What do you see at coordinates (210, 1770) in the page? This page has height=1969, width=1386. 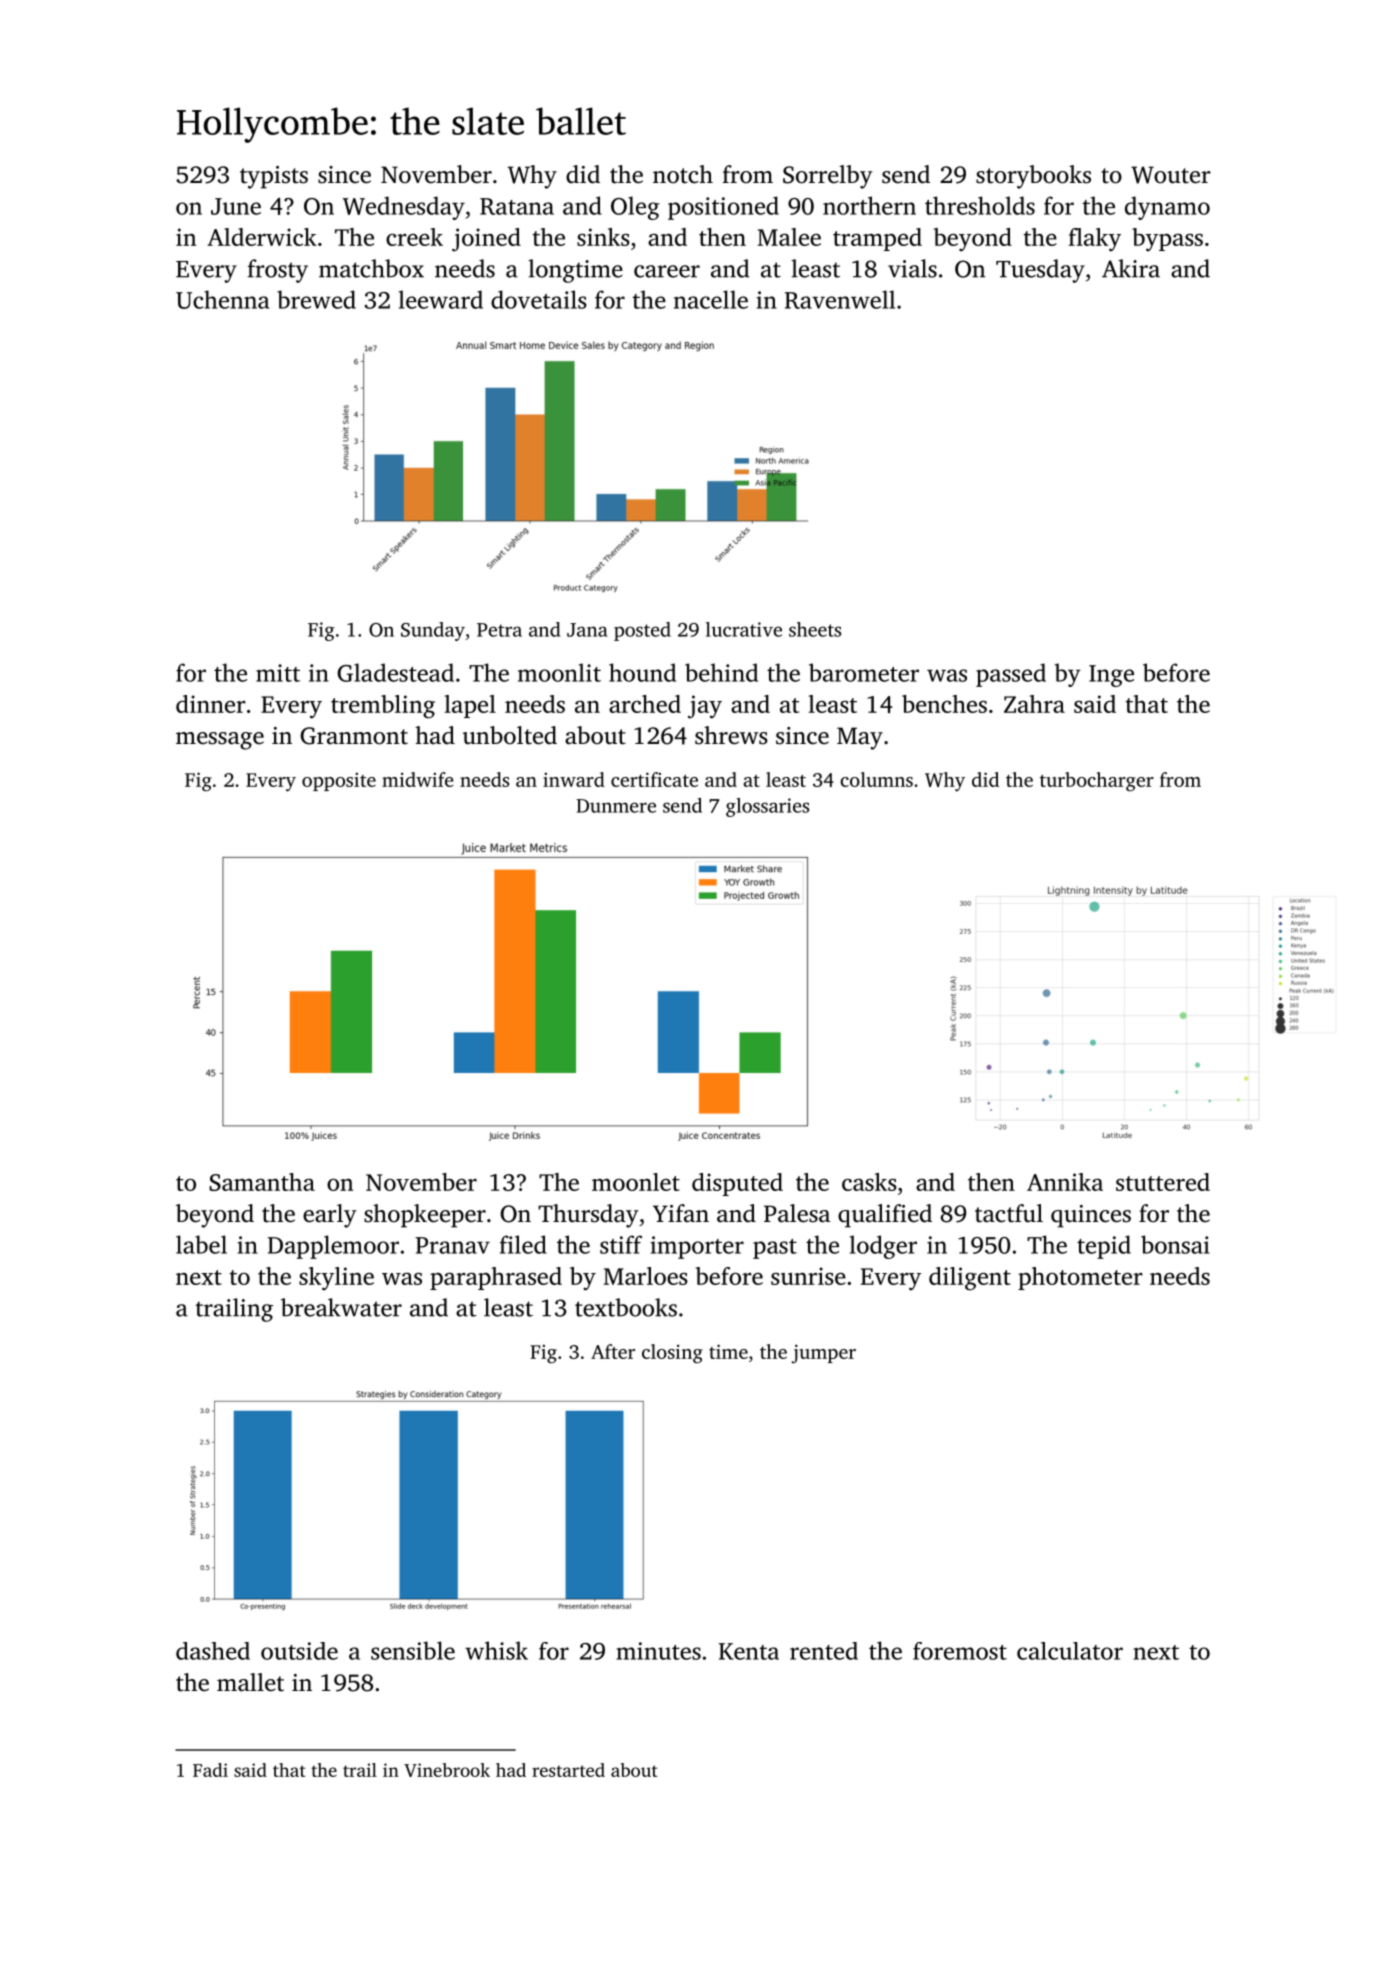 I see `Fadi` at bounding box center [210, 1770].
